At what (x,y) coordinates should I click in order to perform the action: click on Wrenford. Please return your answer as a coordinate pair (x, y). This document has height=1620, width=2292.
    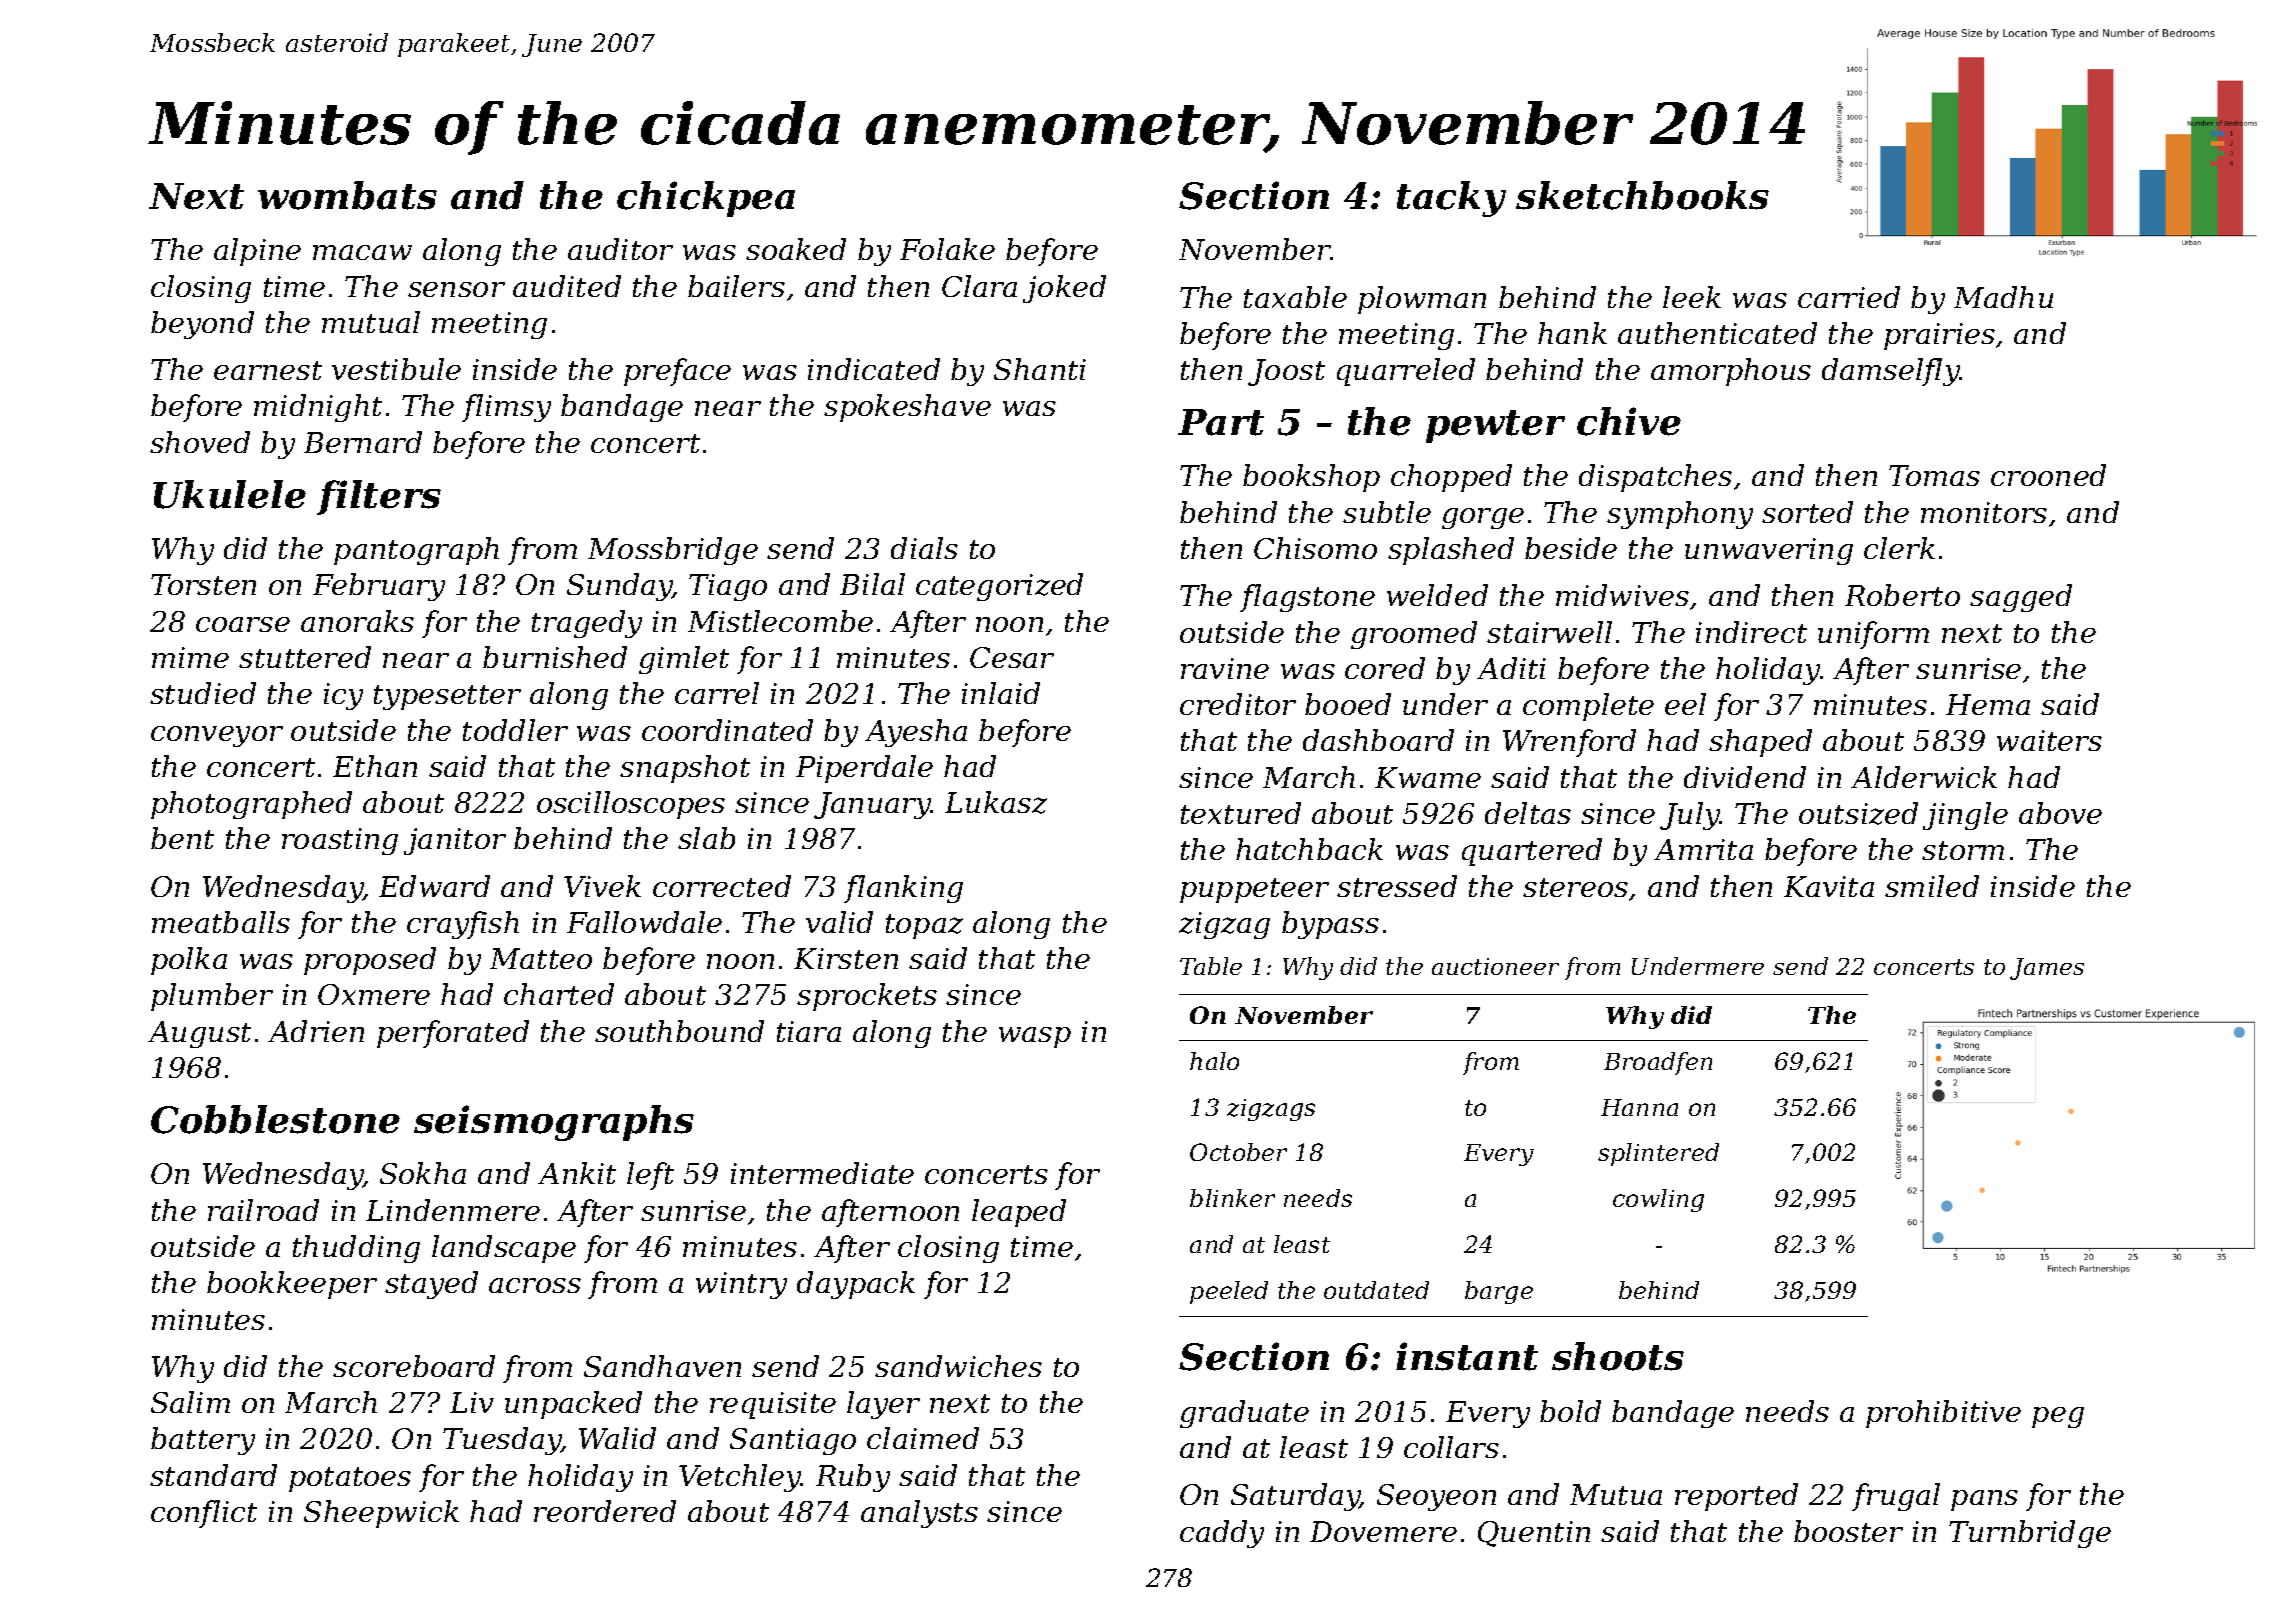
    Looking at the image, I should click on (1569, 743).
